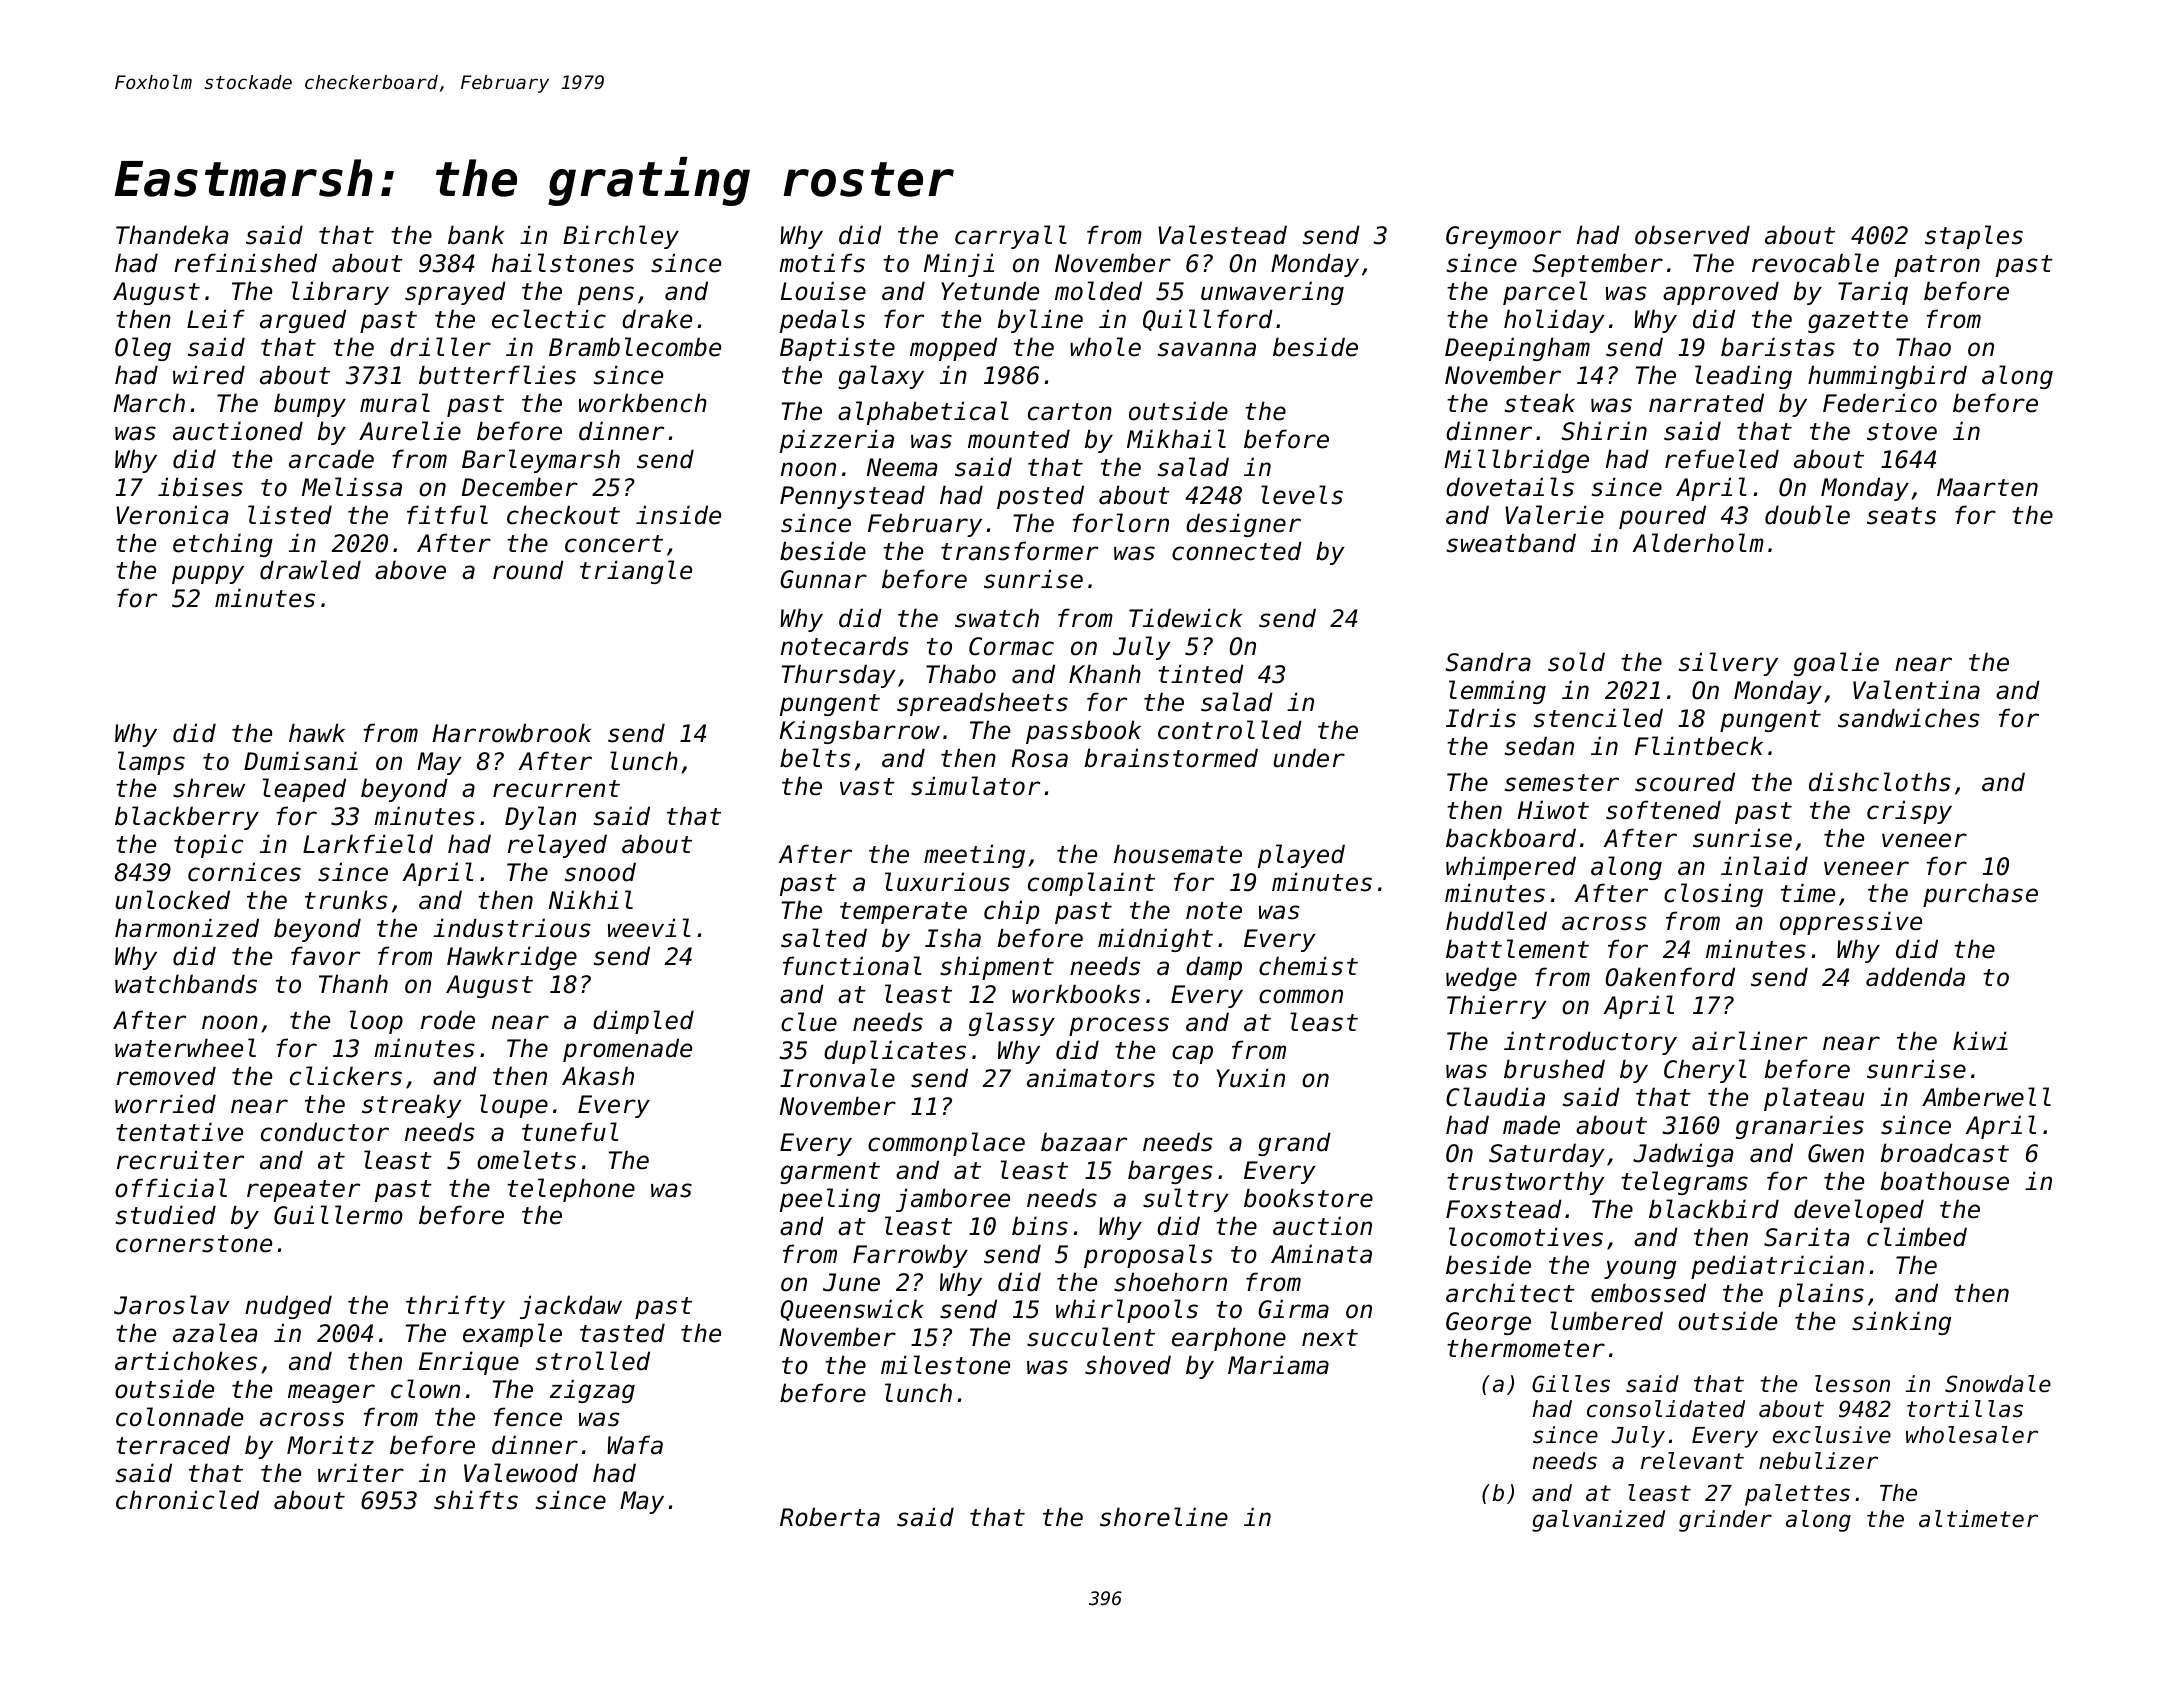 This screenshot has height=1683, width=2178. Describe the element at coordinates (830, 1200) in the screenshot. I see `peeling` at that location.
